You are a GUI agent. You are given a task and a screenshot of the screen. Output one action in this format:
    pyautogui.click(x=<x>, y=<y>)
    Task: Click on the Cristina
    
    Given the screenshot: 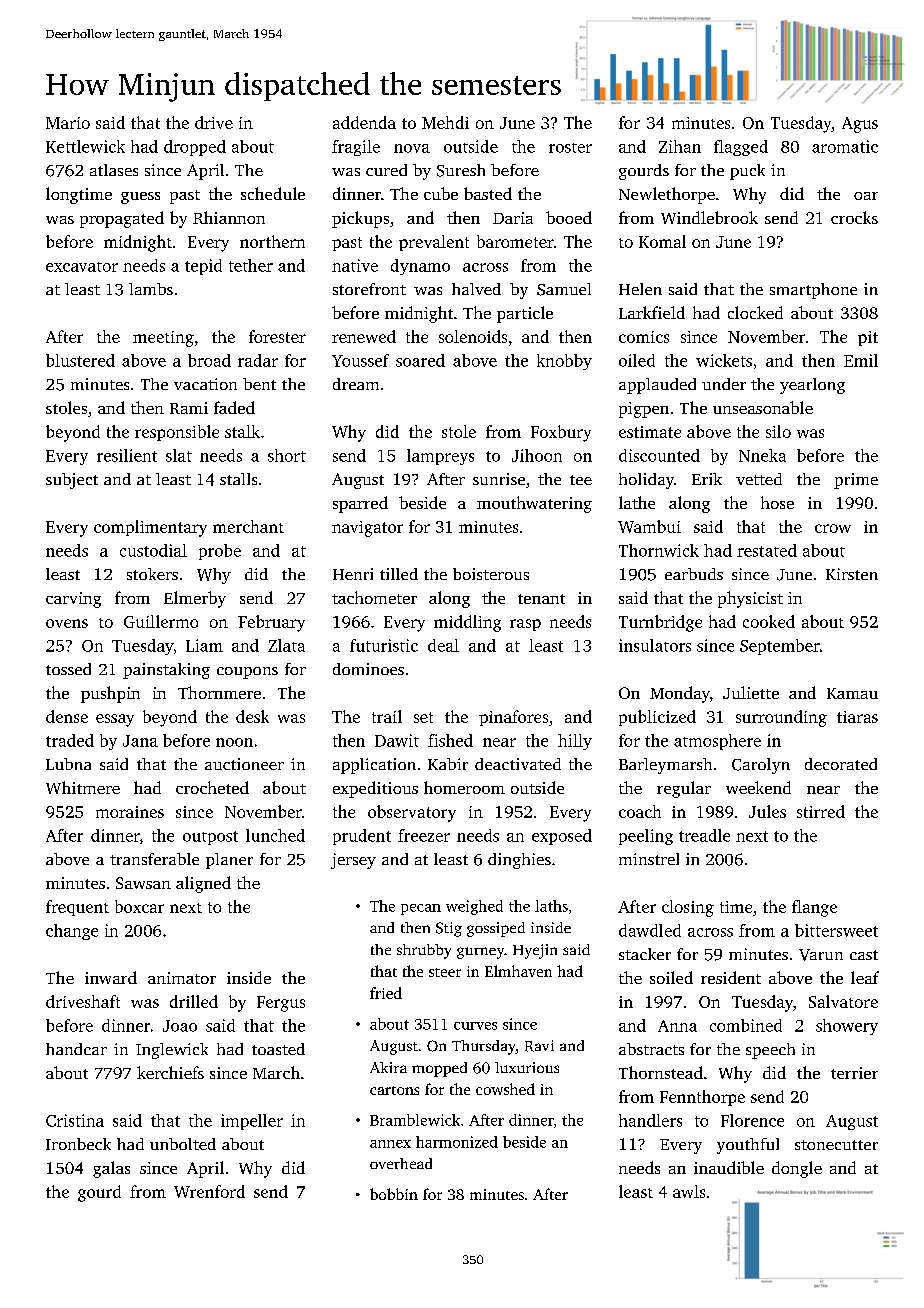 What is the action you would take?
    pyautogui.click(x=75, y=1120)
